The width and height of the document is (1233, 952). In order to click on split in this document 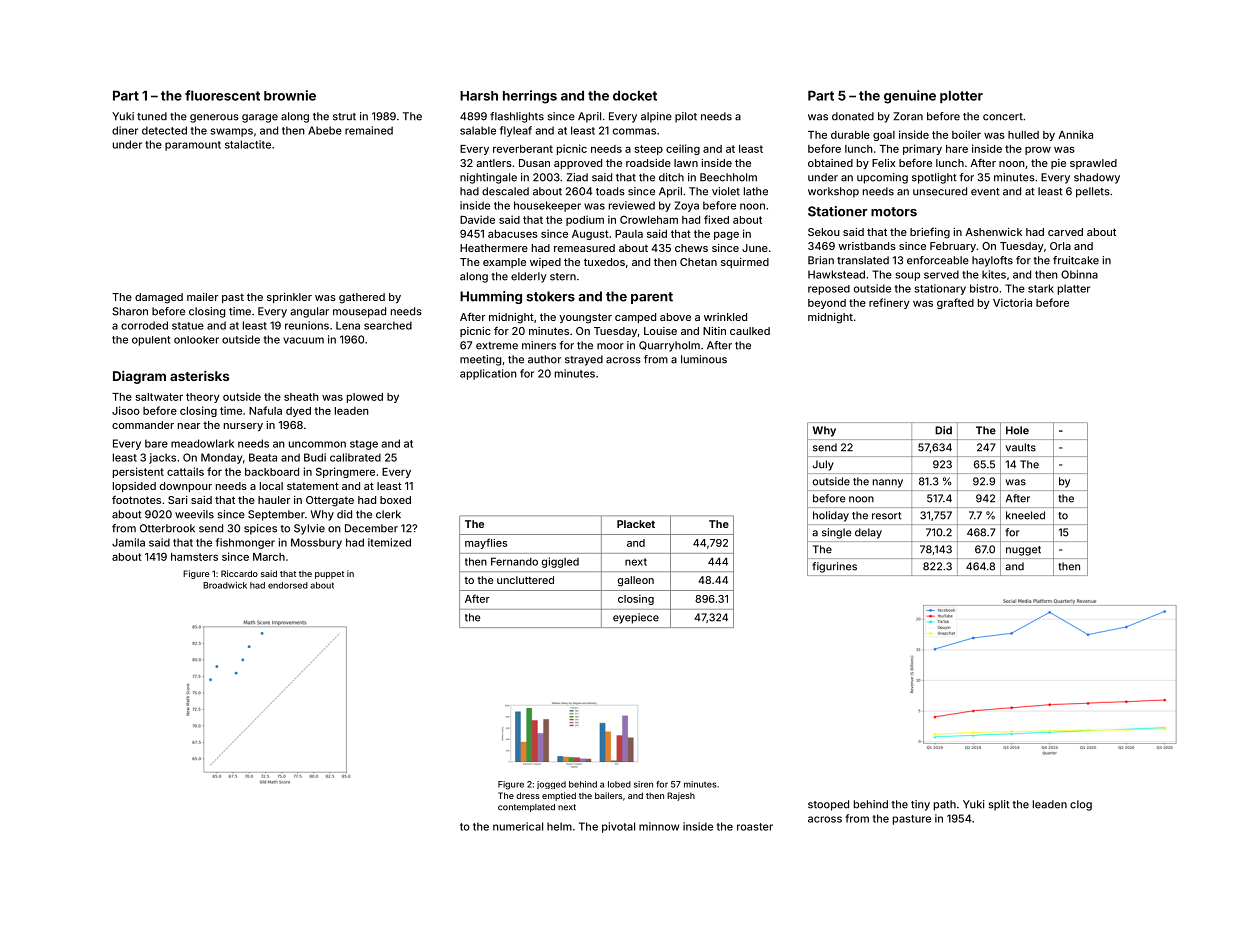, I will do `click(999, 805)`.
